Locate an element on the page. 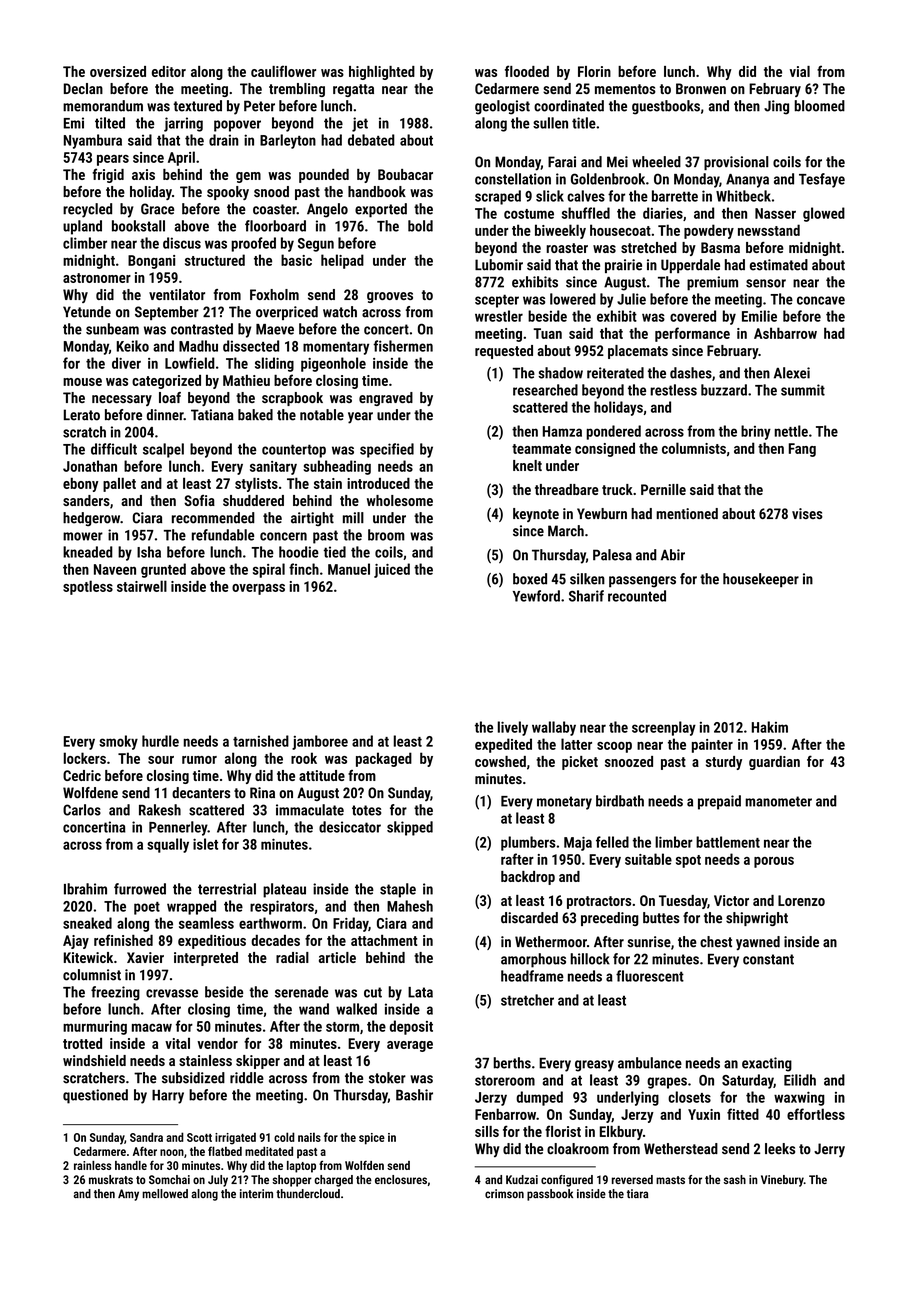 The height and width of the image is (1316, 908). July is located at coordinates (218, 1181).
